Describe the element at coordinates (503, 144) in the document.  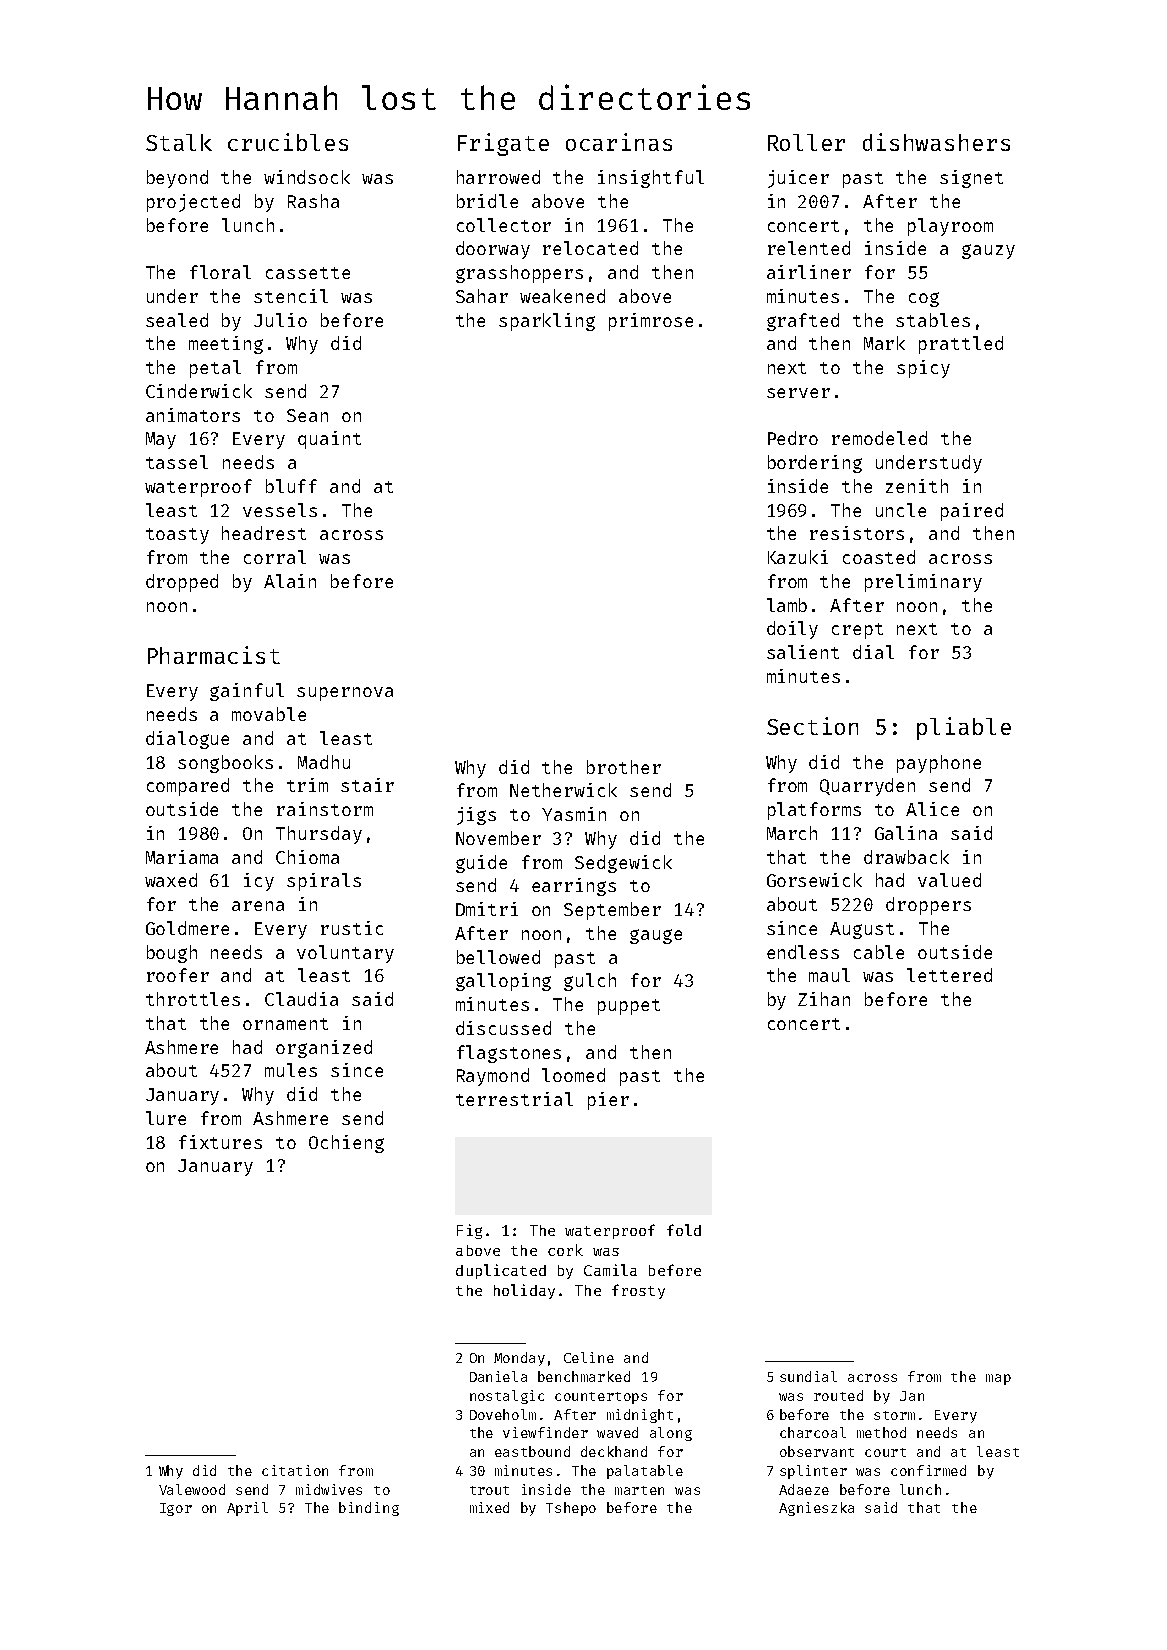
I see `Frigate` at that location.
